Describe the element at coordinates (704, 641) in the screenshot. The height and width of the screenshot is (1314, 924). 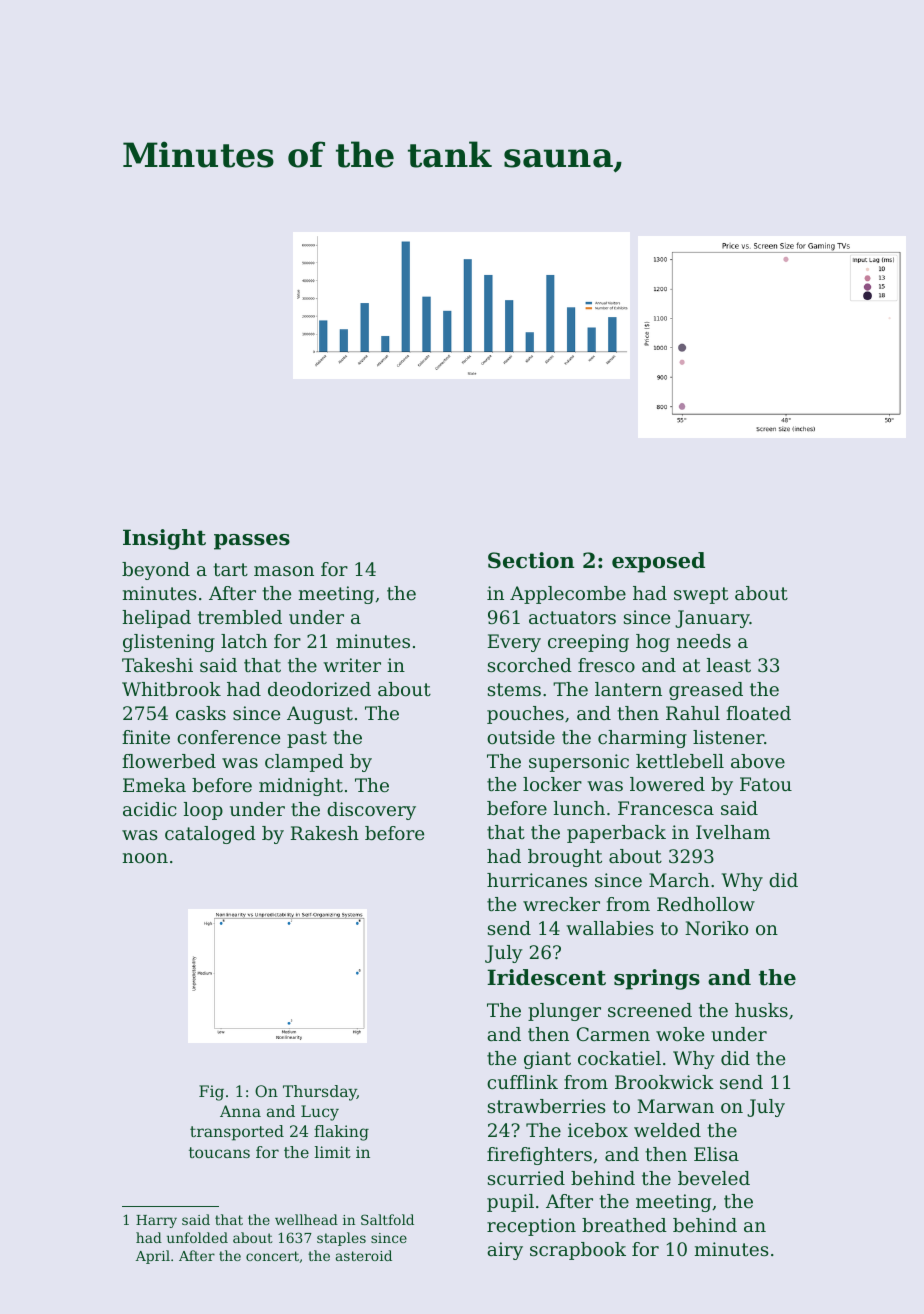
I see `needs` at that location.
